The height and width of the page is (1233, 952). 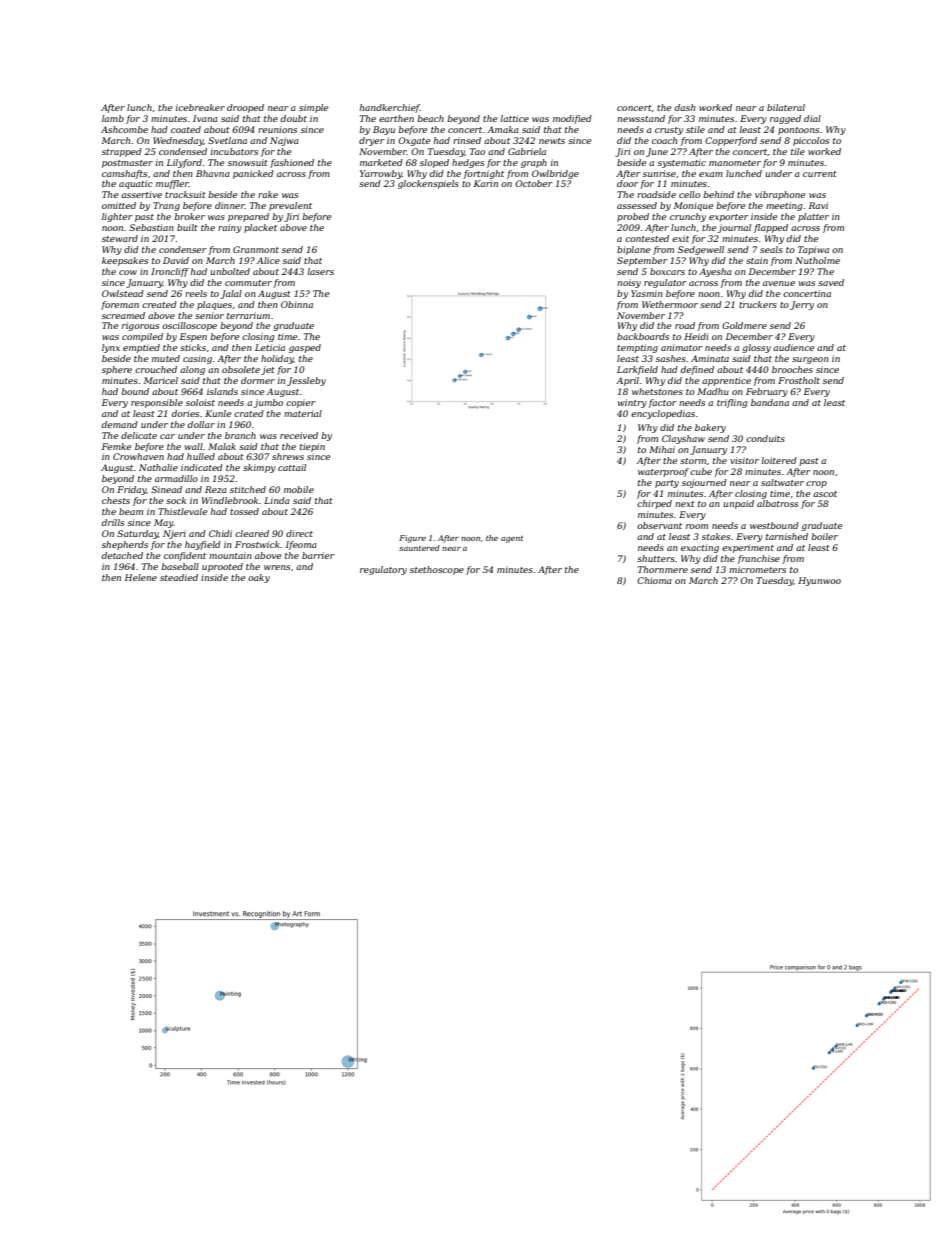 What do you see at coordinates (820, 174) in the page?
I see `current` at bounding box center [820, 174].
